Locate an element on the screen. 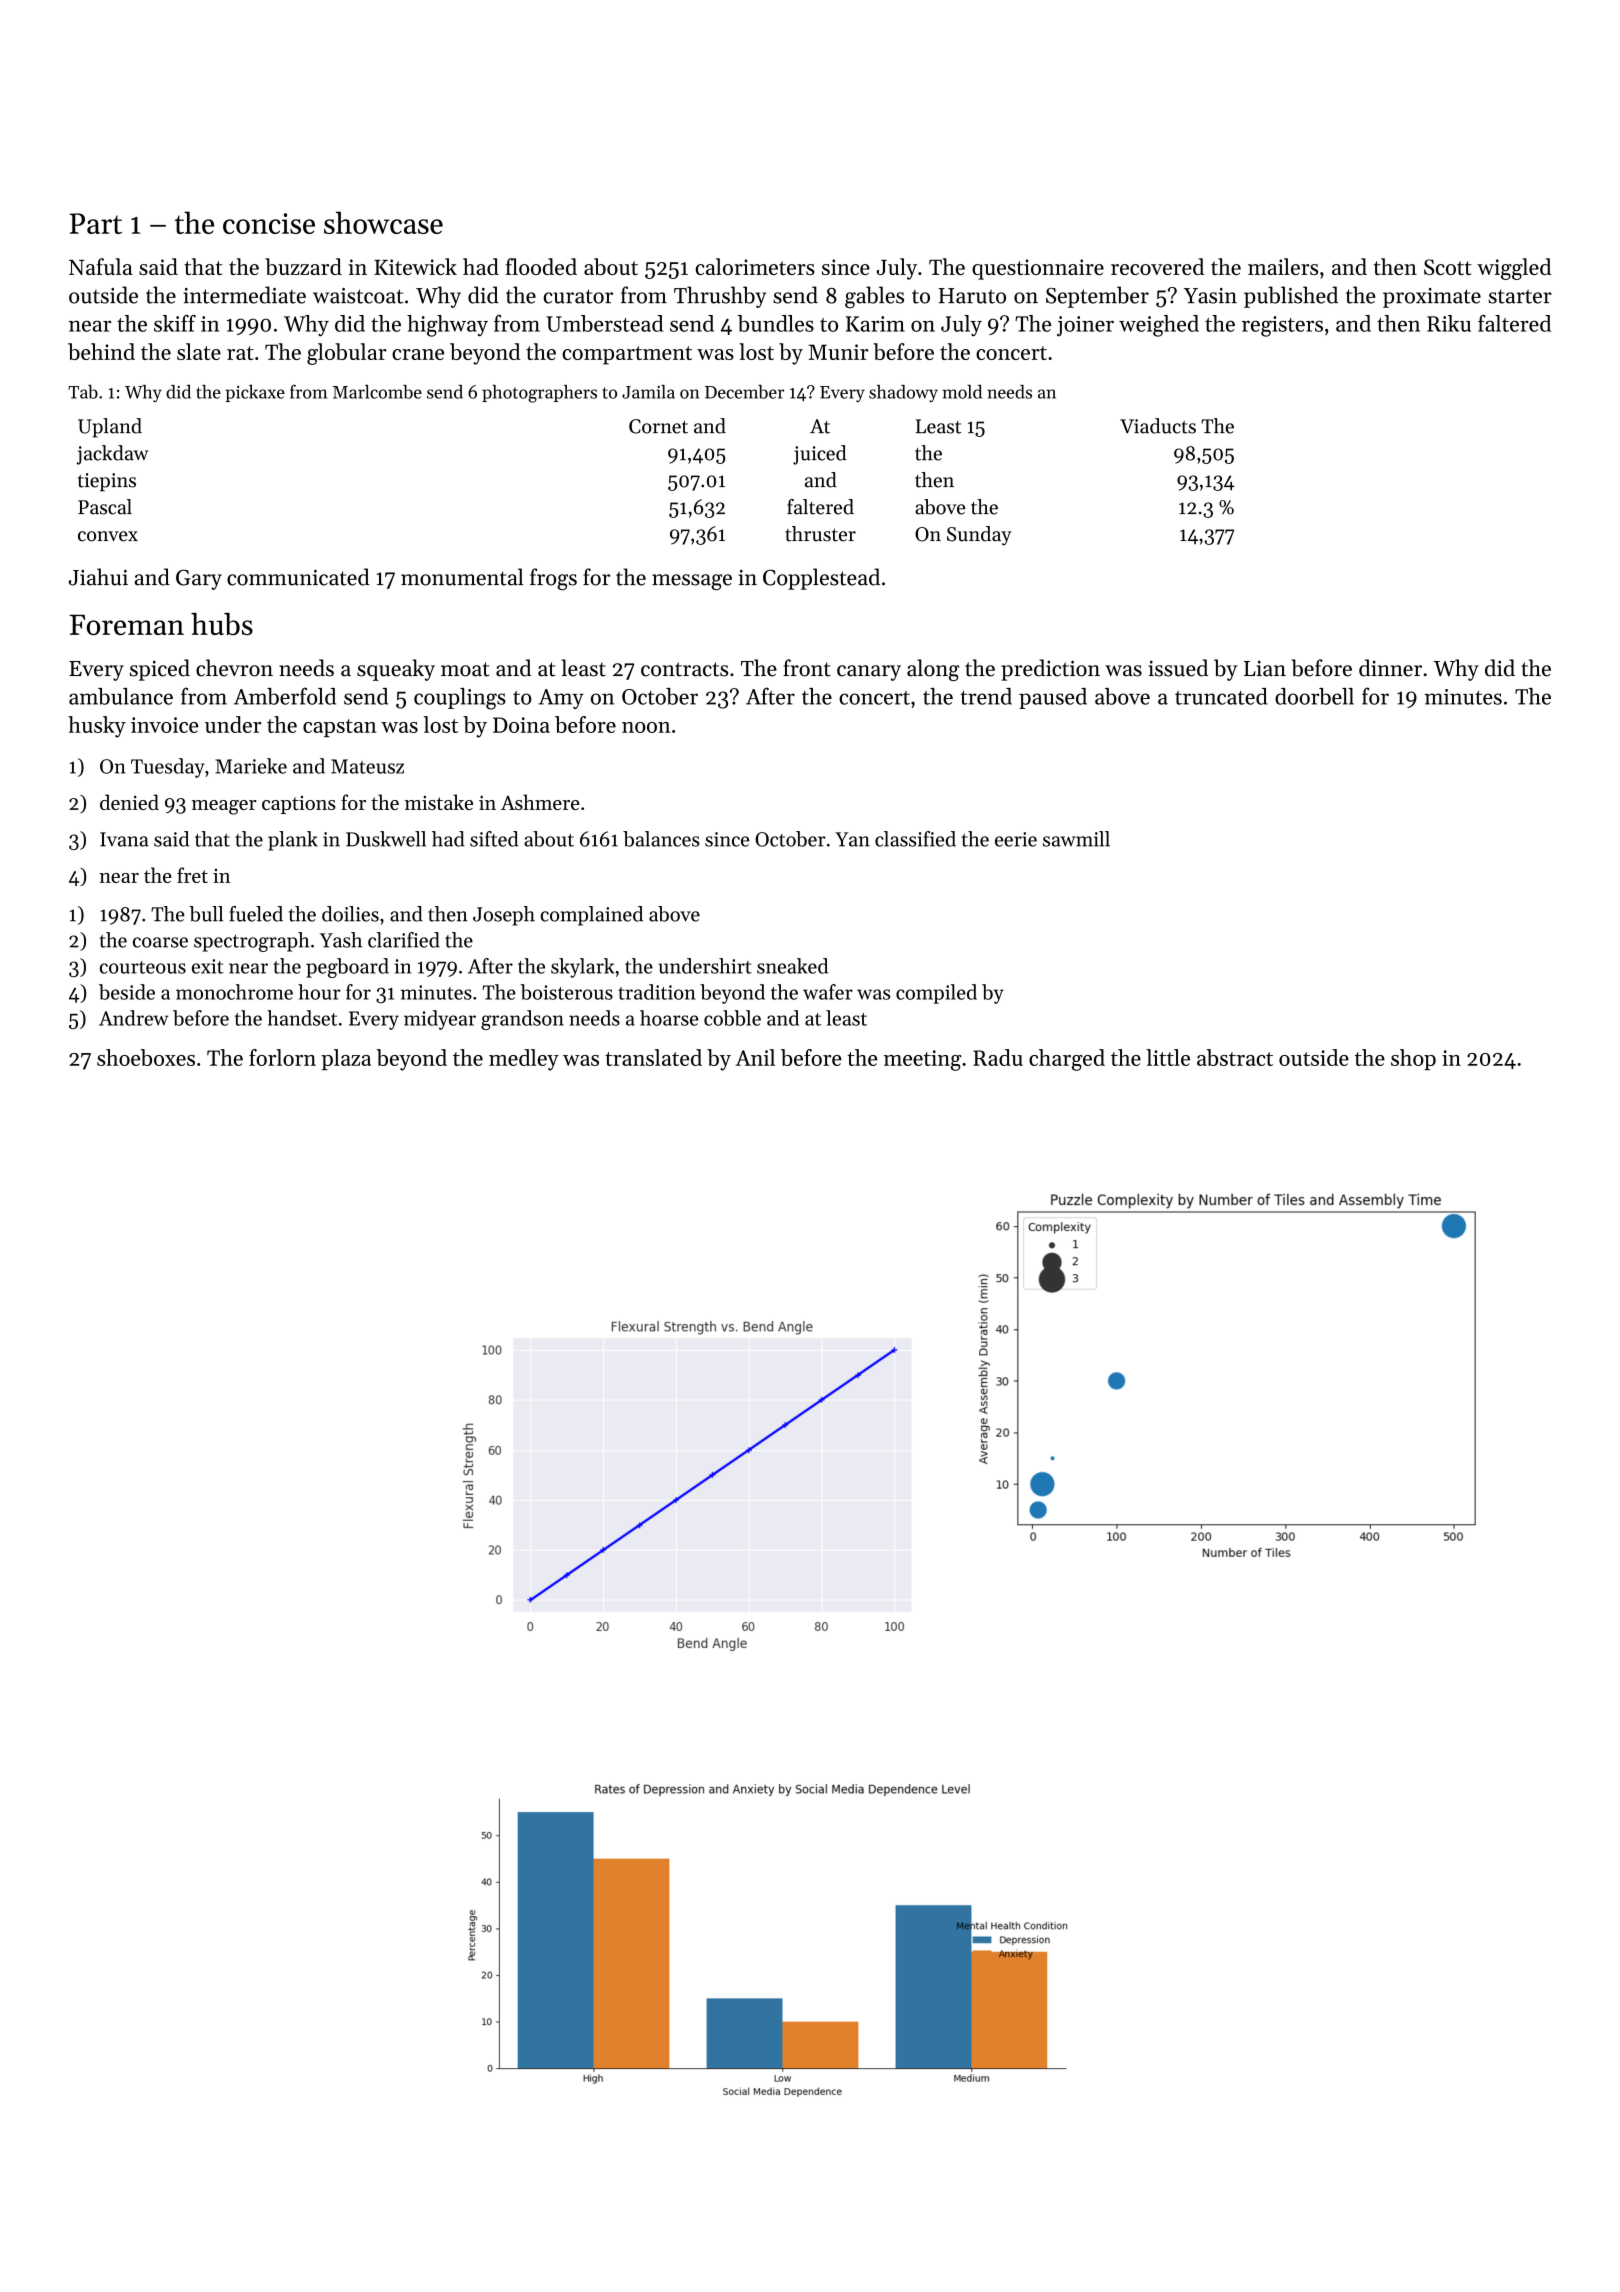  midyear is located at coordinates (440, 1020).
